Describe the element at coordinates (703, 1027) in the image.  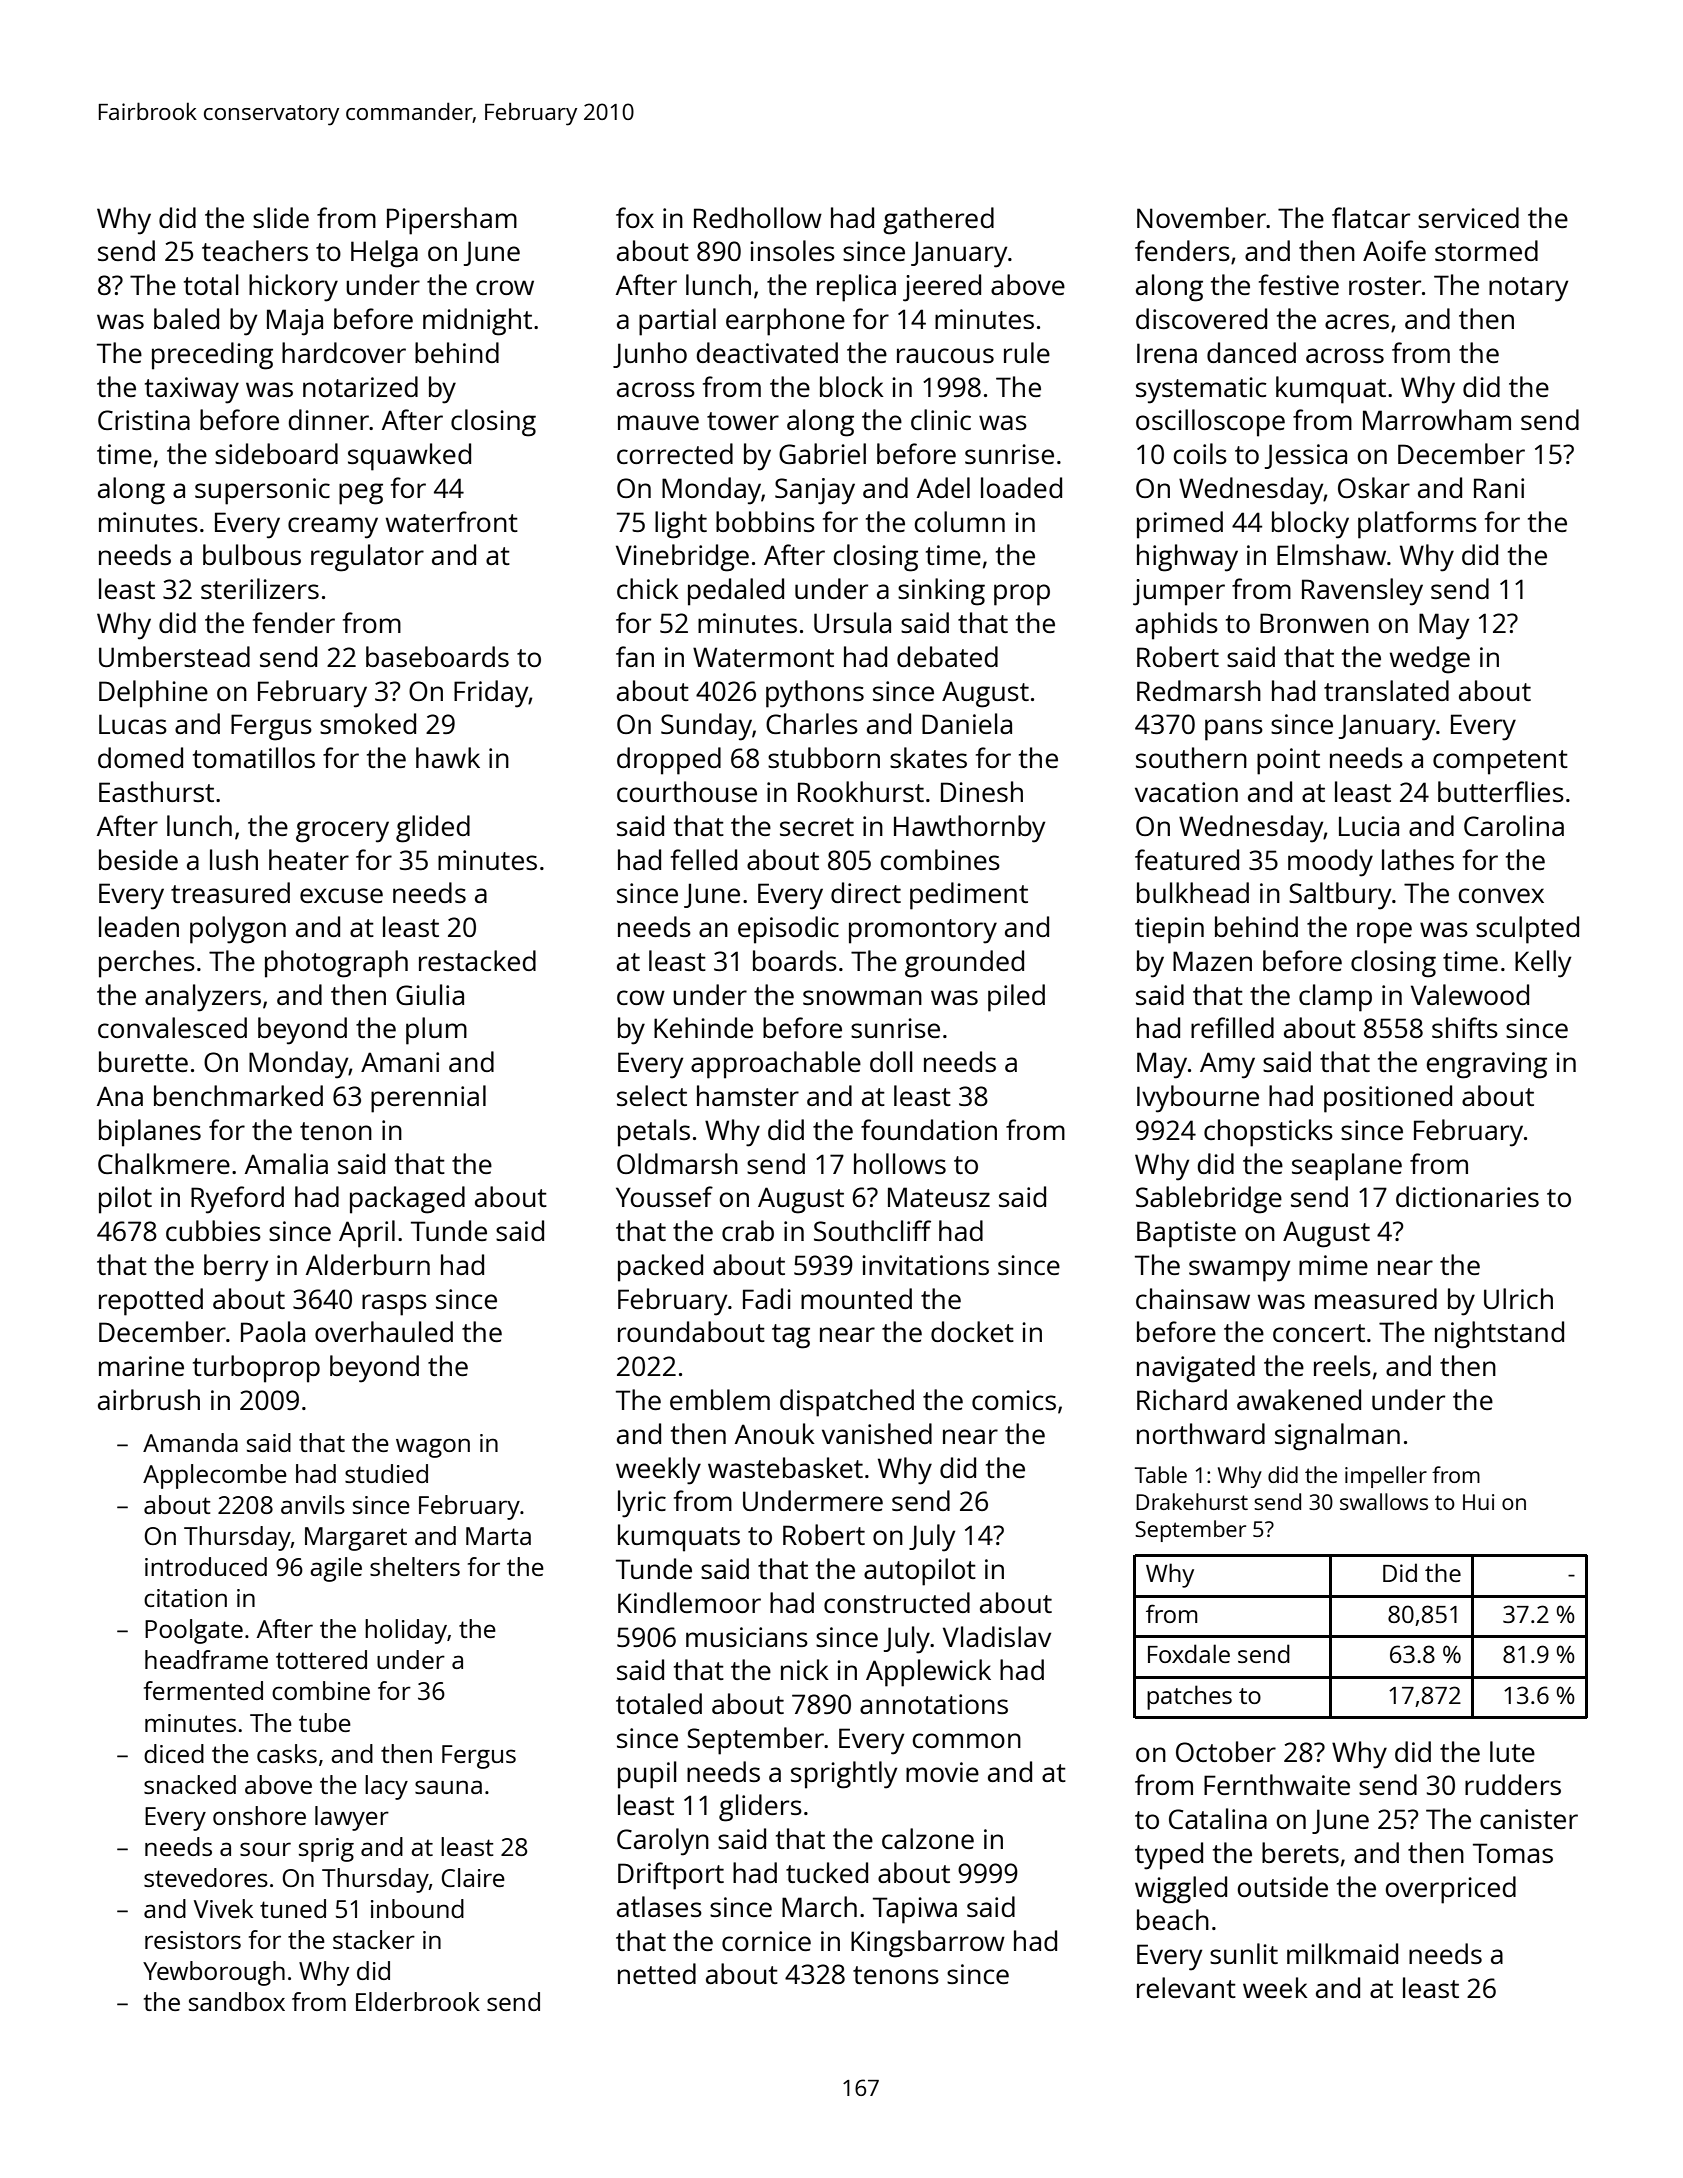
I see `Kehinde` at that location.
